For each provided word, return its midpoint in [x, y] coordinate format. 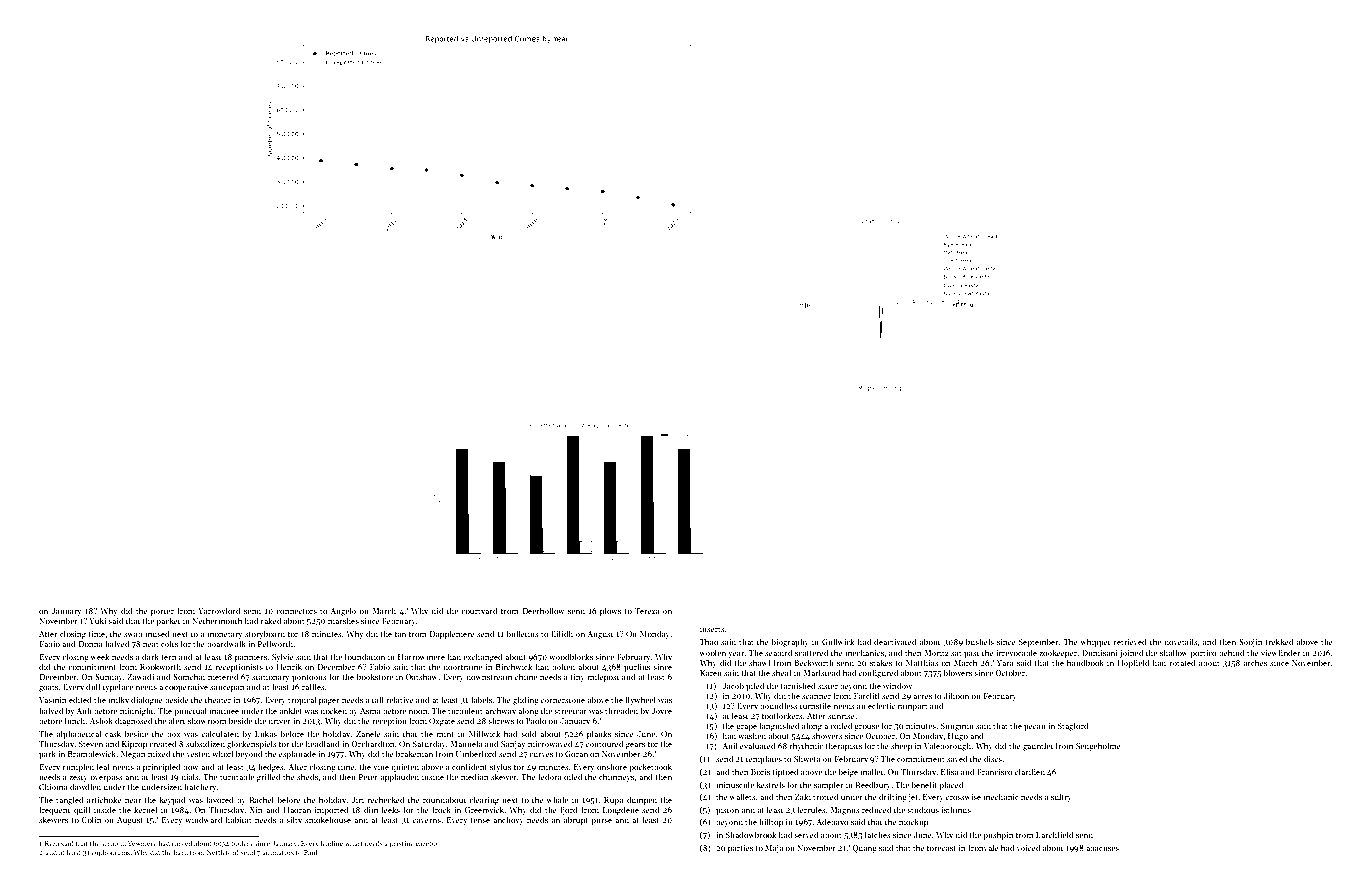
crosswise [963, 797]
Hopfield [1133, 663]
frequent [54, 810]
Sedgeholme [1098, 746]
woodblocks [571, 656]
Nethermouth [217, 620]
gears [635, 746]
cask [113, 733]
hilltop [771, 822]
